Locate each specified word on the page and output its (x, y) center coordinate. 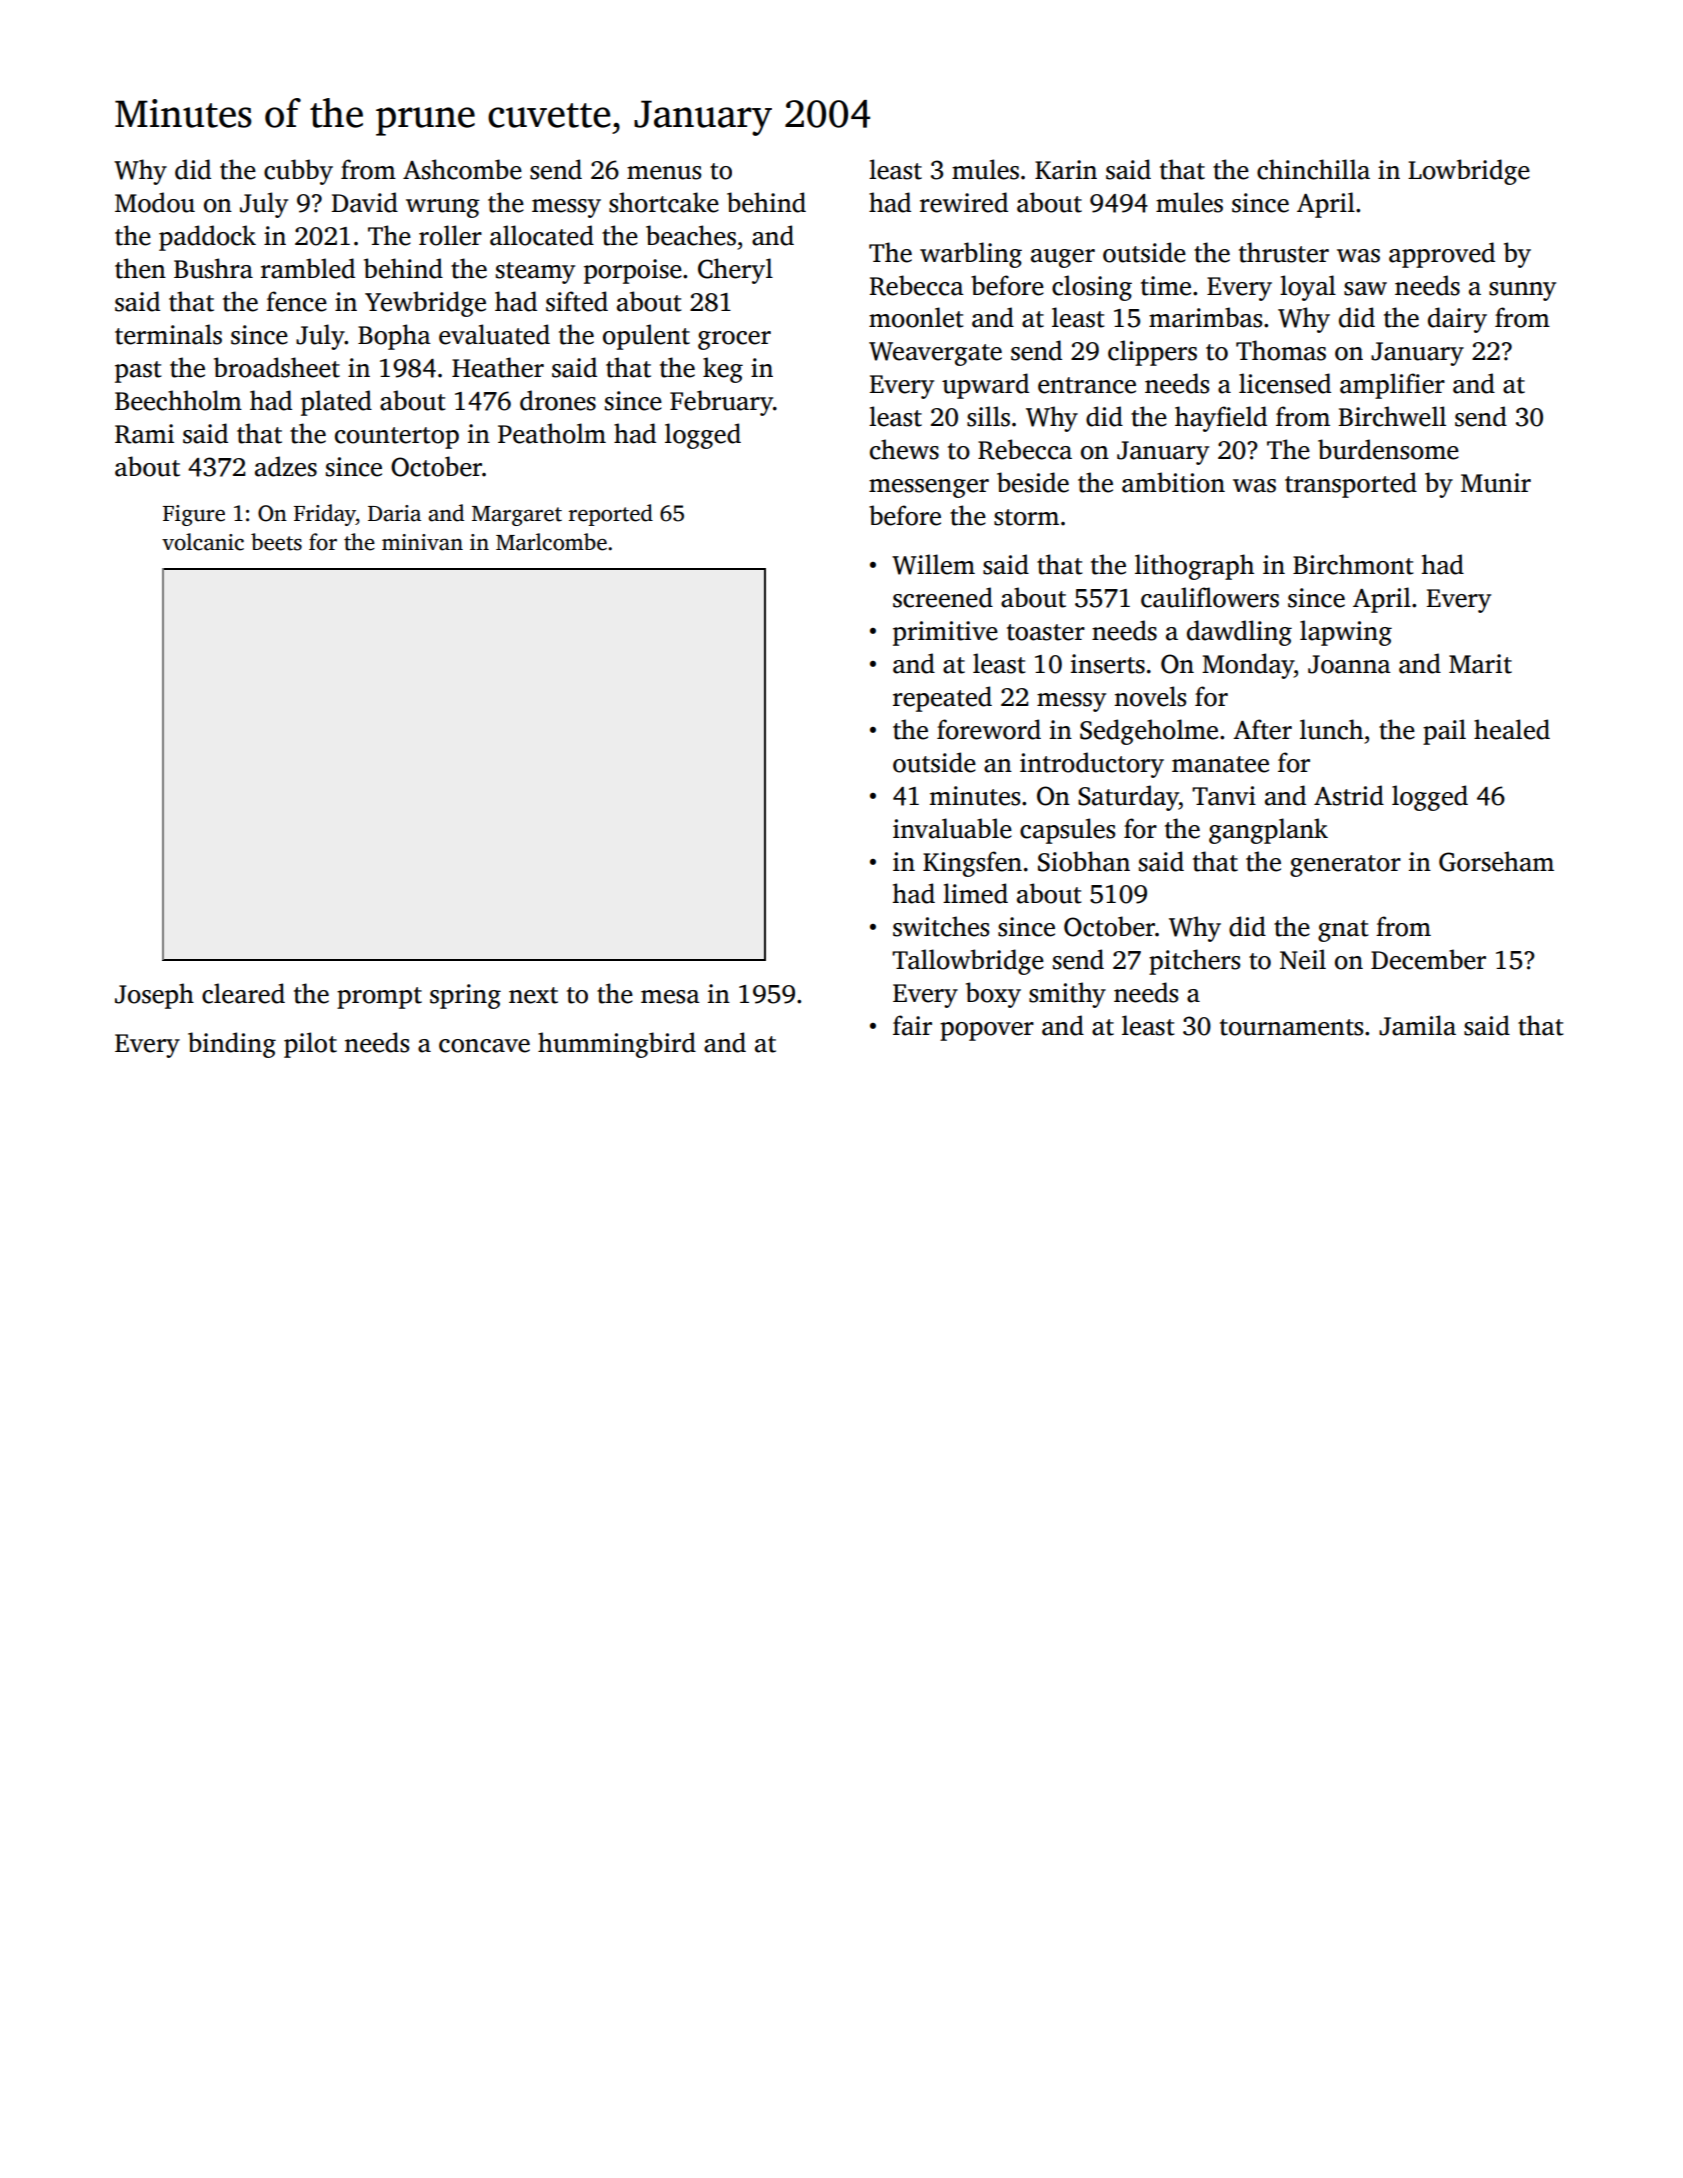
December (1428, 959)
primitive (945, 633)
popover (987, 1031)
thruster (1284, 252)
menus (664, 173)
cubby (298, 172)
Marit (1480, 664)
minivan (422, 542)
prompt (379, 998)
